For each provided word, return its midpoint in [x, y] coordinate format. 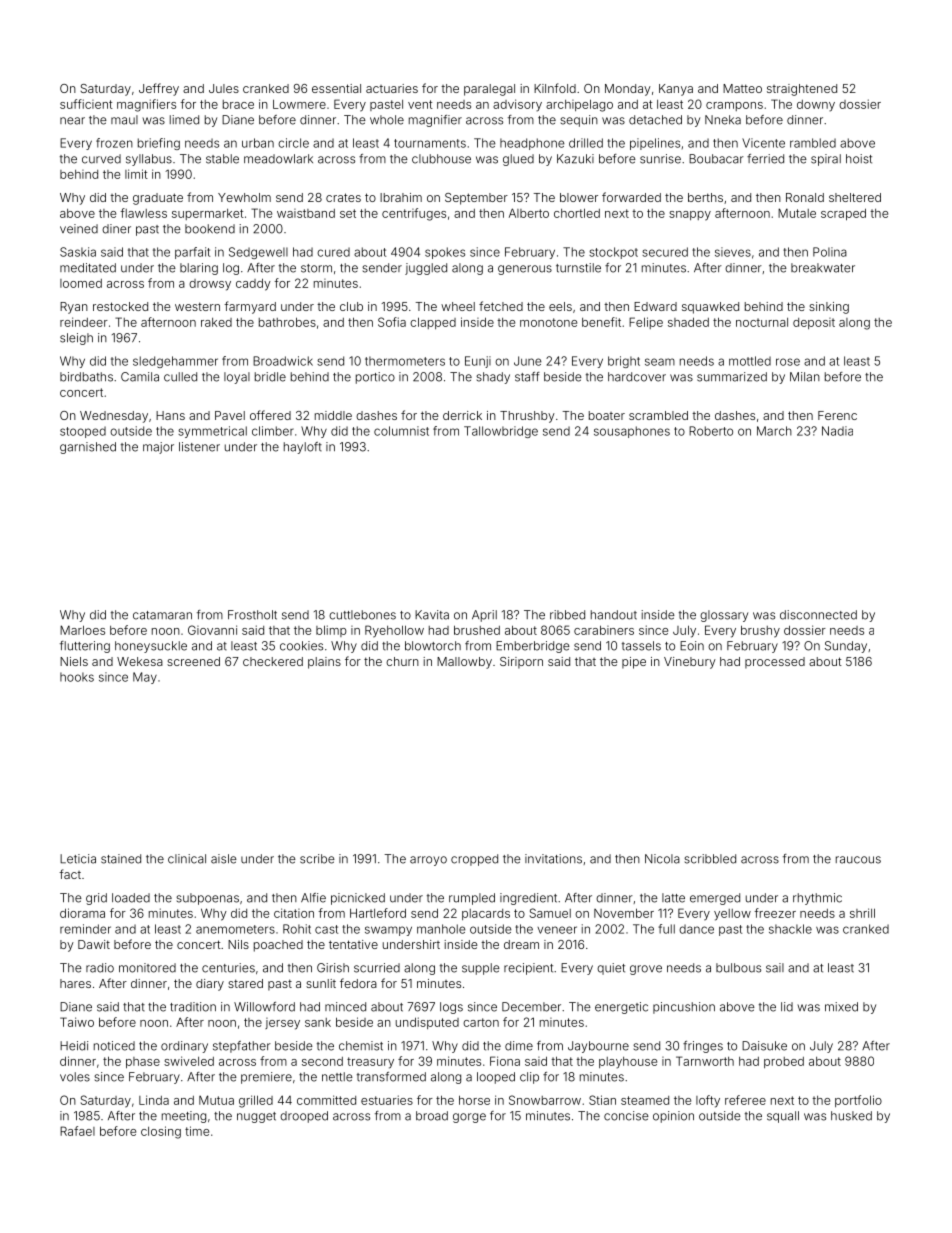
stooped [83, 432]
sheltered [855, 197]
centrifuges [414, 214]
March [774, 431]
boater [607, 415]
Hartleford [378, 913]
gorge [469, 1118]
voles [75, 1077]
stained [121, 859]
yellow [732, 915]
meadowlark [278, 159]
